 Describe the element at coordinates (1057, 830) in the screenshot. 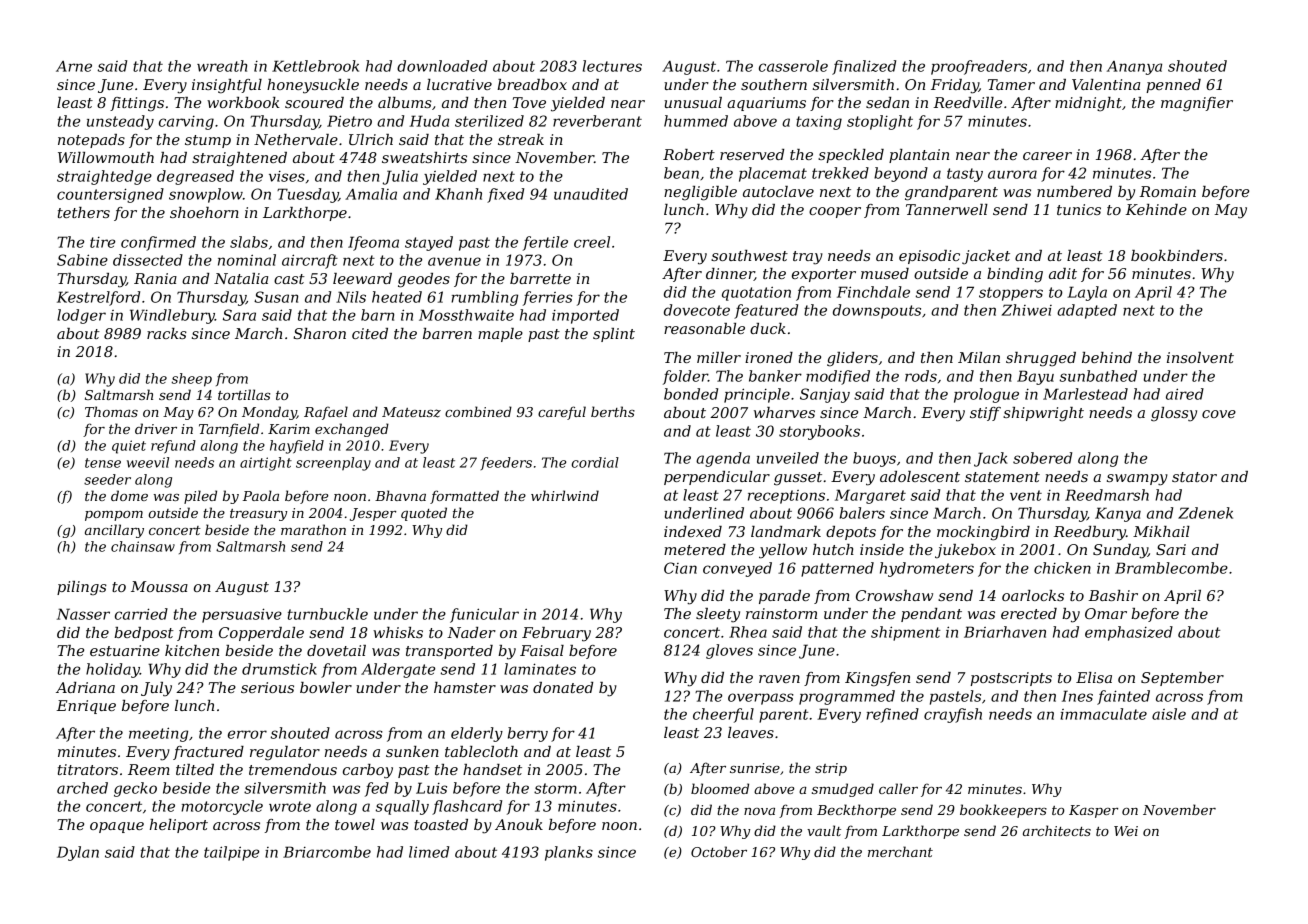

I see `architects` at that location.
